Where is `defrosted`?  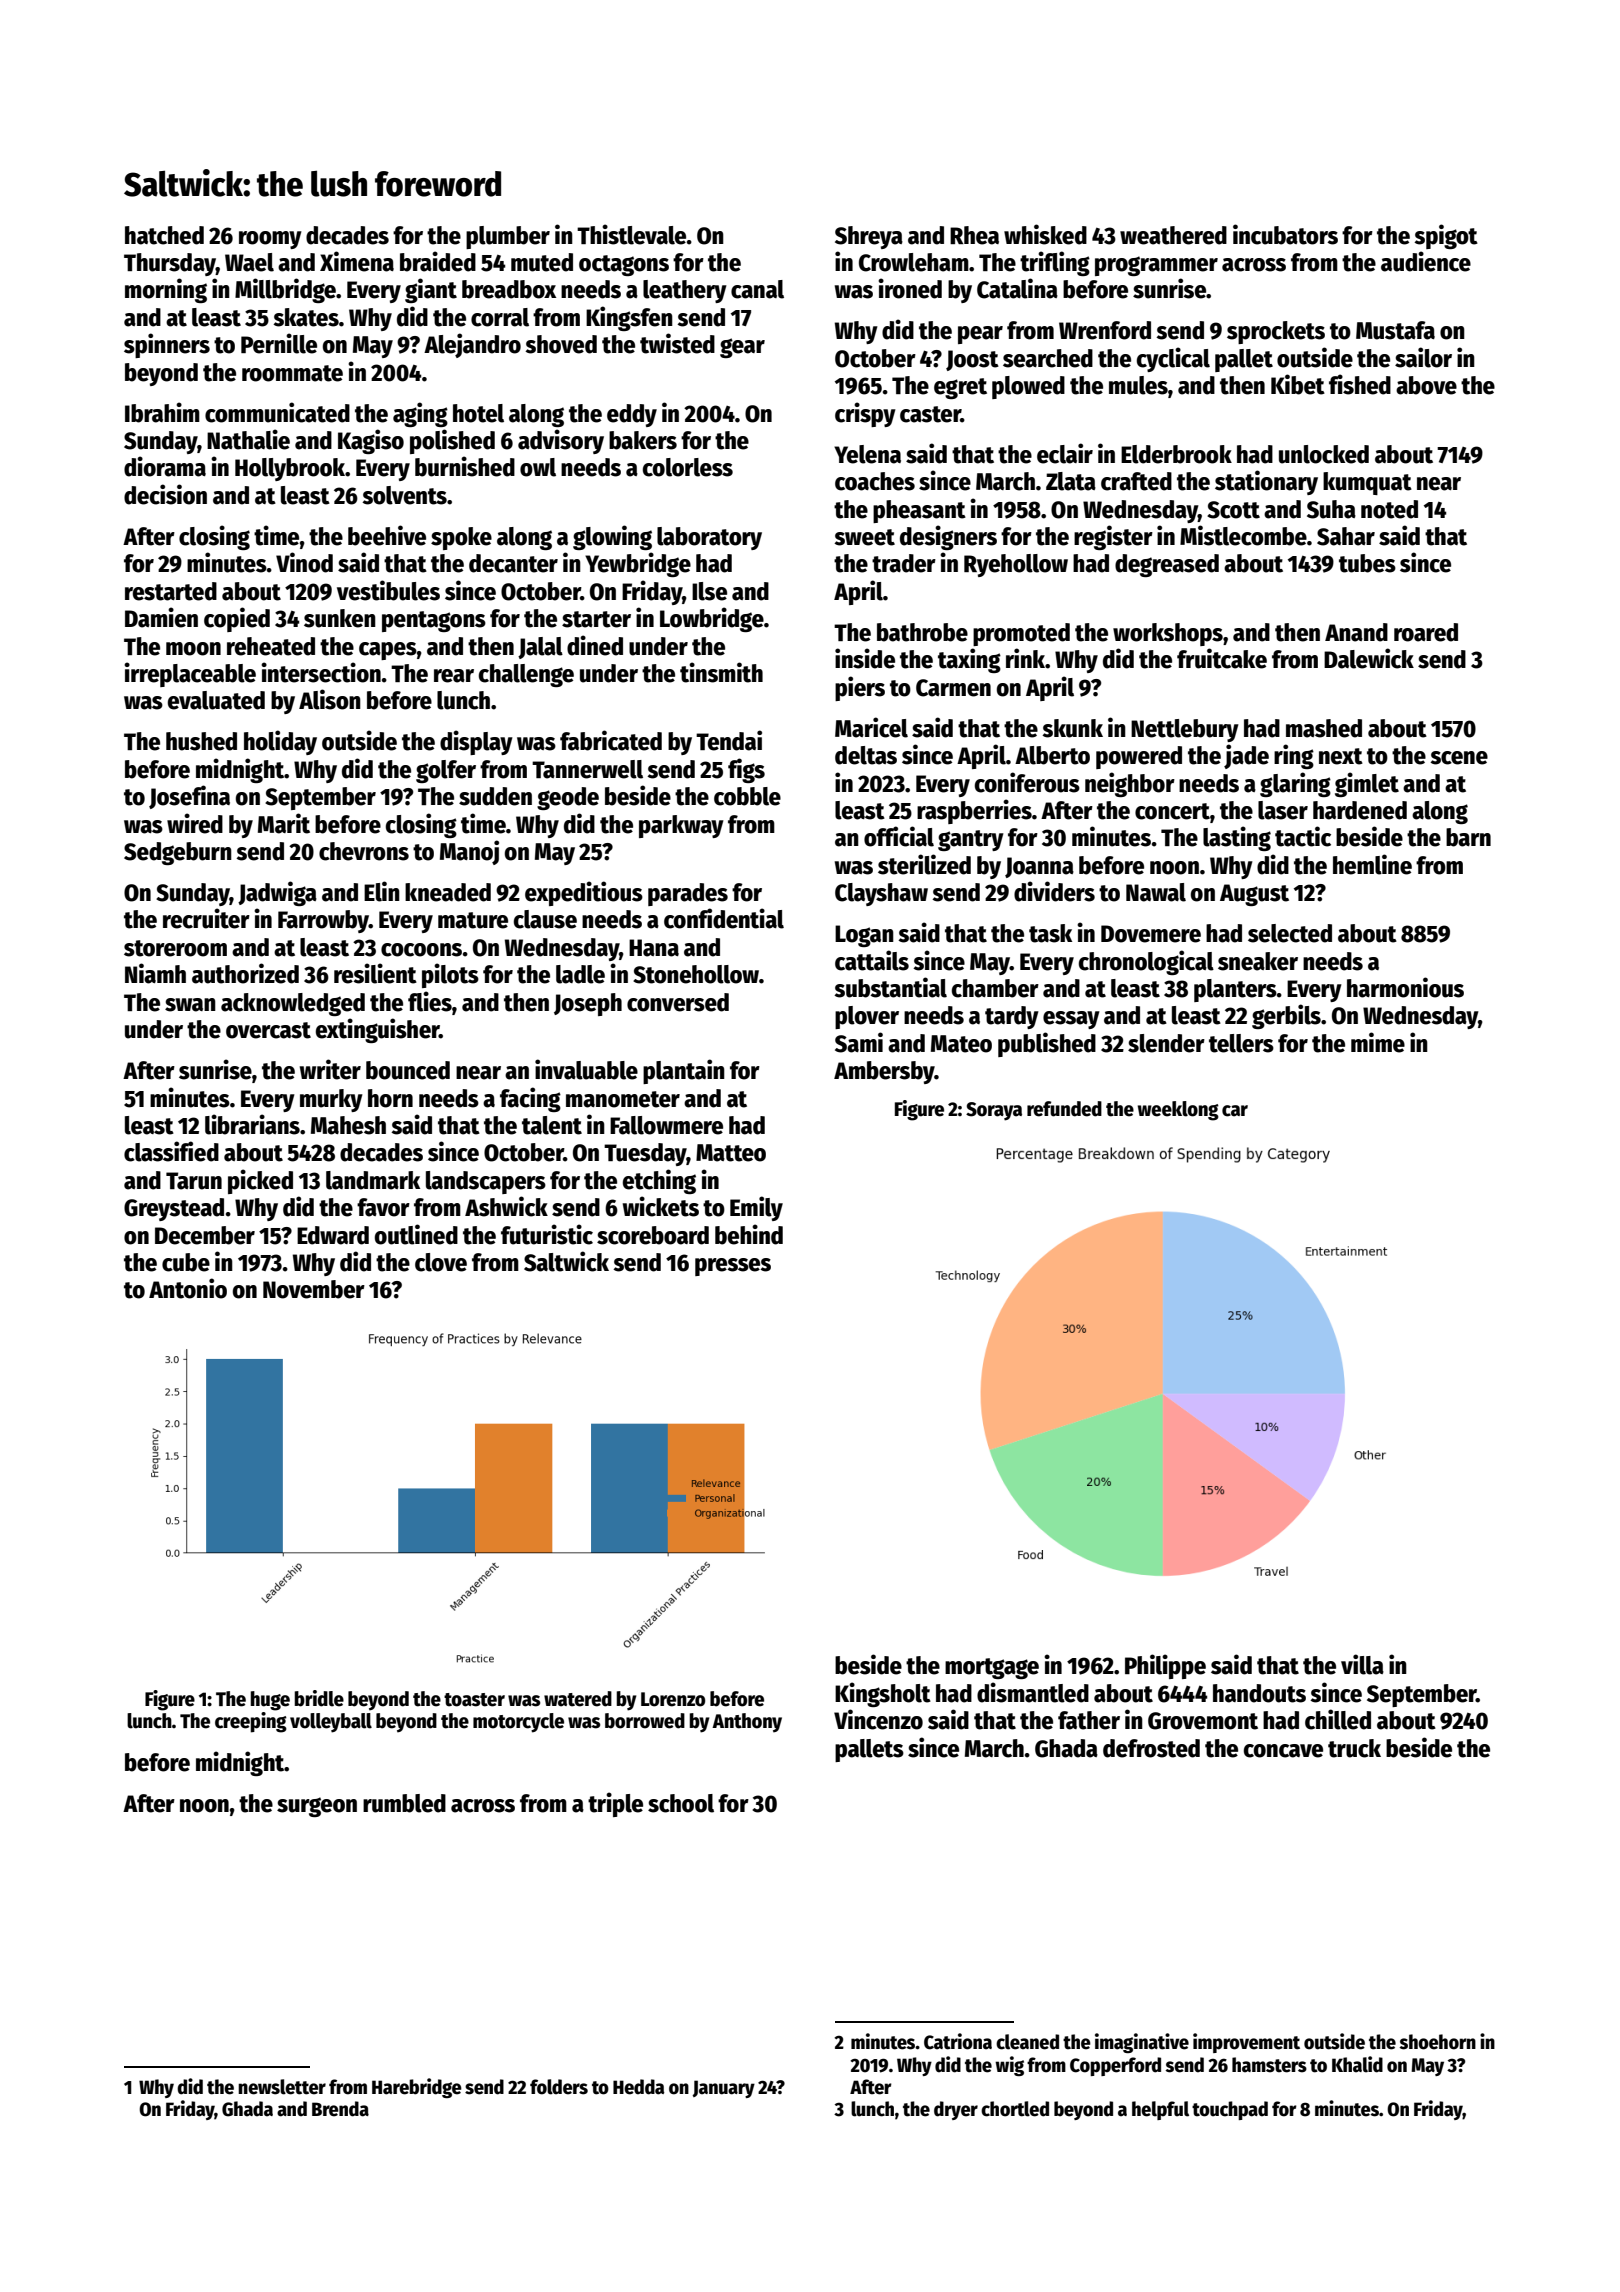
defrosted is located at coordinates (1151, 1748).
